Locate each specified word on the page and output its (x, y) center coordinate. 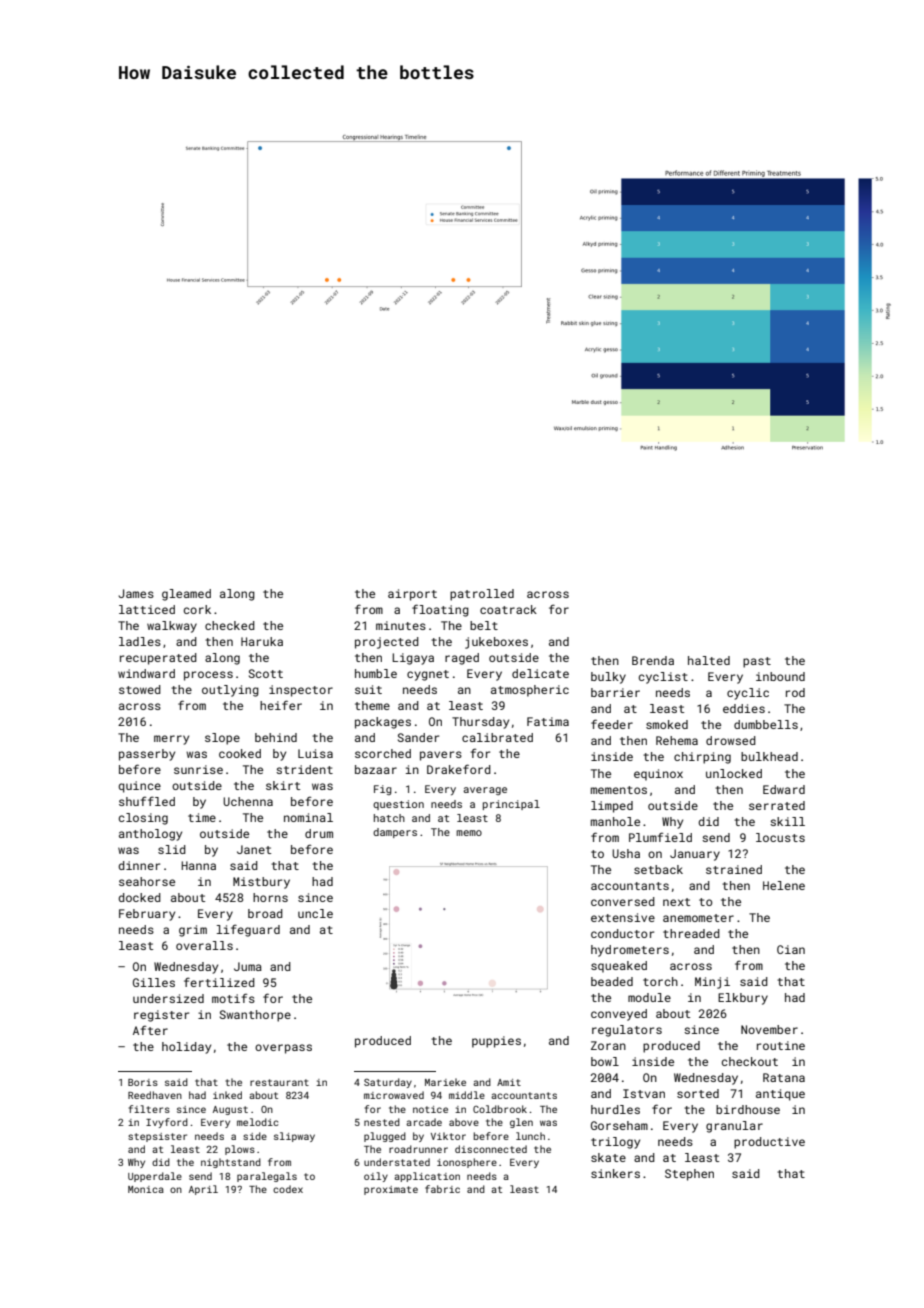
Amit (509, 1082)
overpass (283, 1049)
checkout (750, 1061)
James (136, 593)
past (757, 662)
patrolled (482, 595)
